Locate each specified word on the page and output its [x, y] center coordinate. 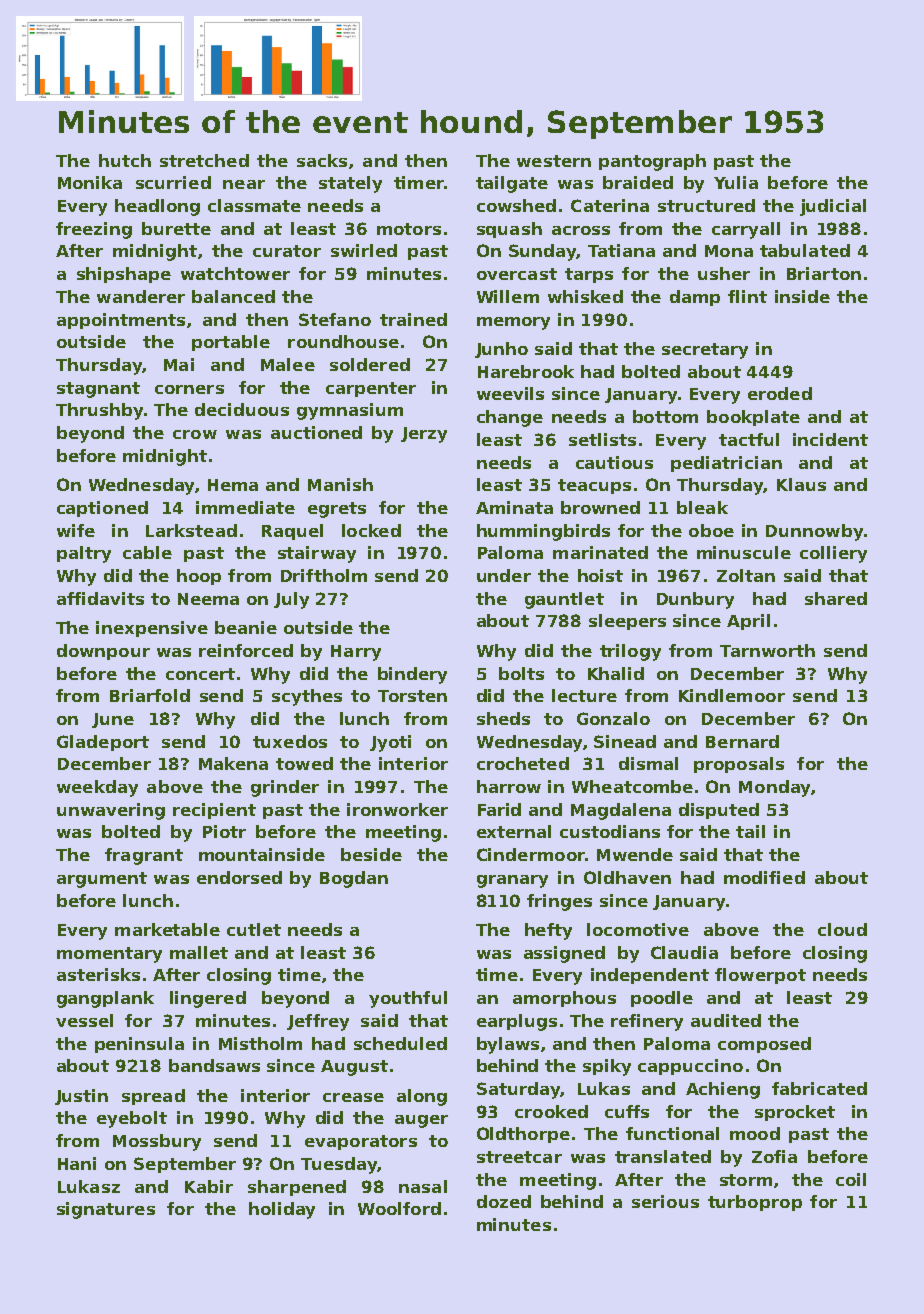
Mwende [635, 854]
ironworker [397, 809]
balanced [233, 296]
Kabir [209, 1186]
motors [409, 229]
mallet [199, 952]
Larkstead [191, 530]
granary [512, 881]
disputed [719, 811]
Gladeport [103, 743]
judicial [833, 207]
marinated [600, 552]
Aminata [514, 507]
